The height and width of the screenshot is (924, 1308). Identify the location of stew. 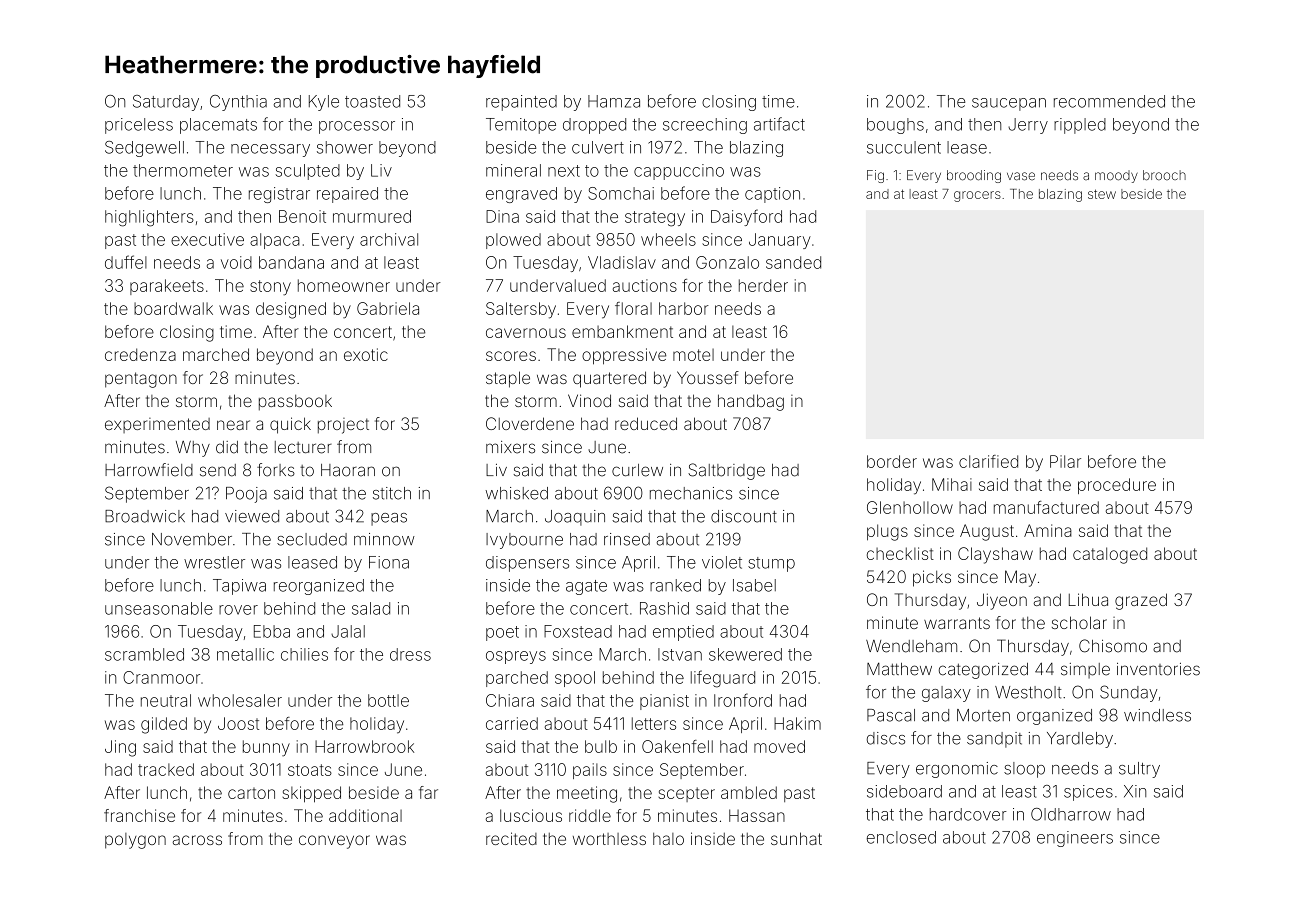
(1102, 194).
